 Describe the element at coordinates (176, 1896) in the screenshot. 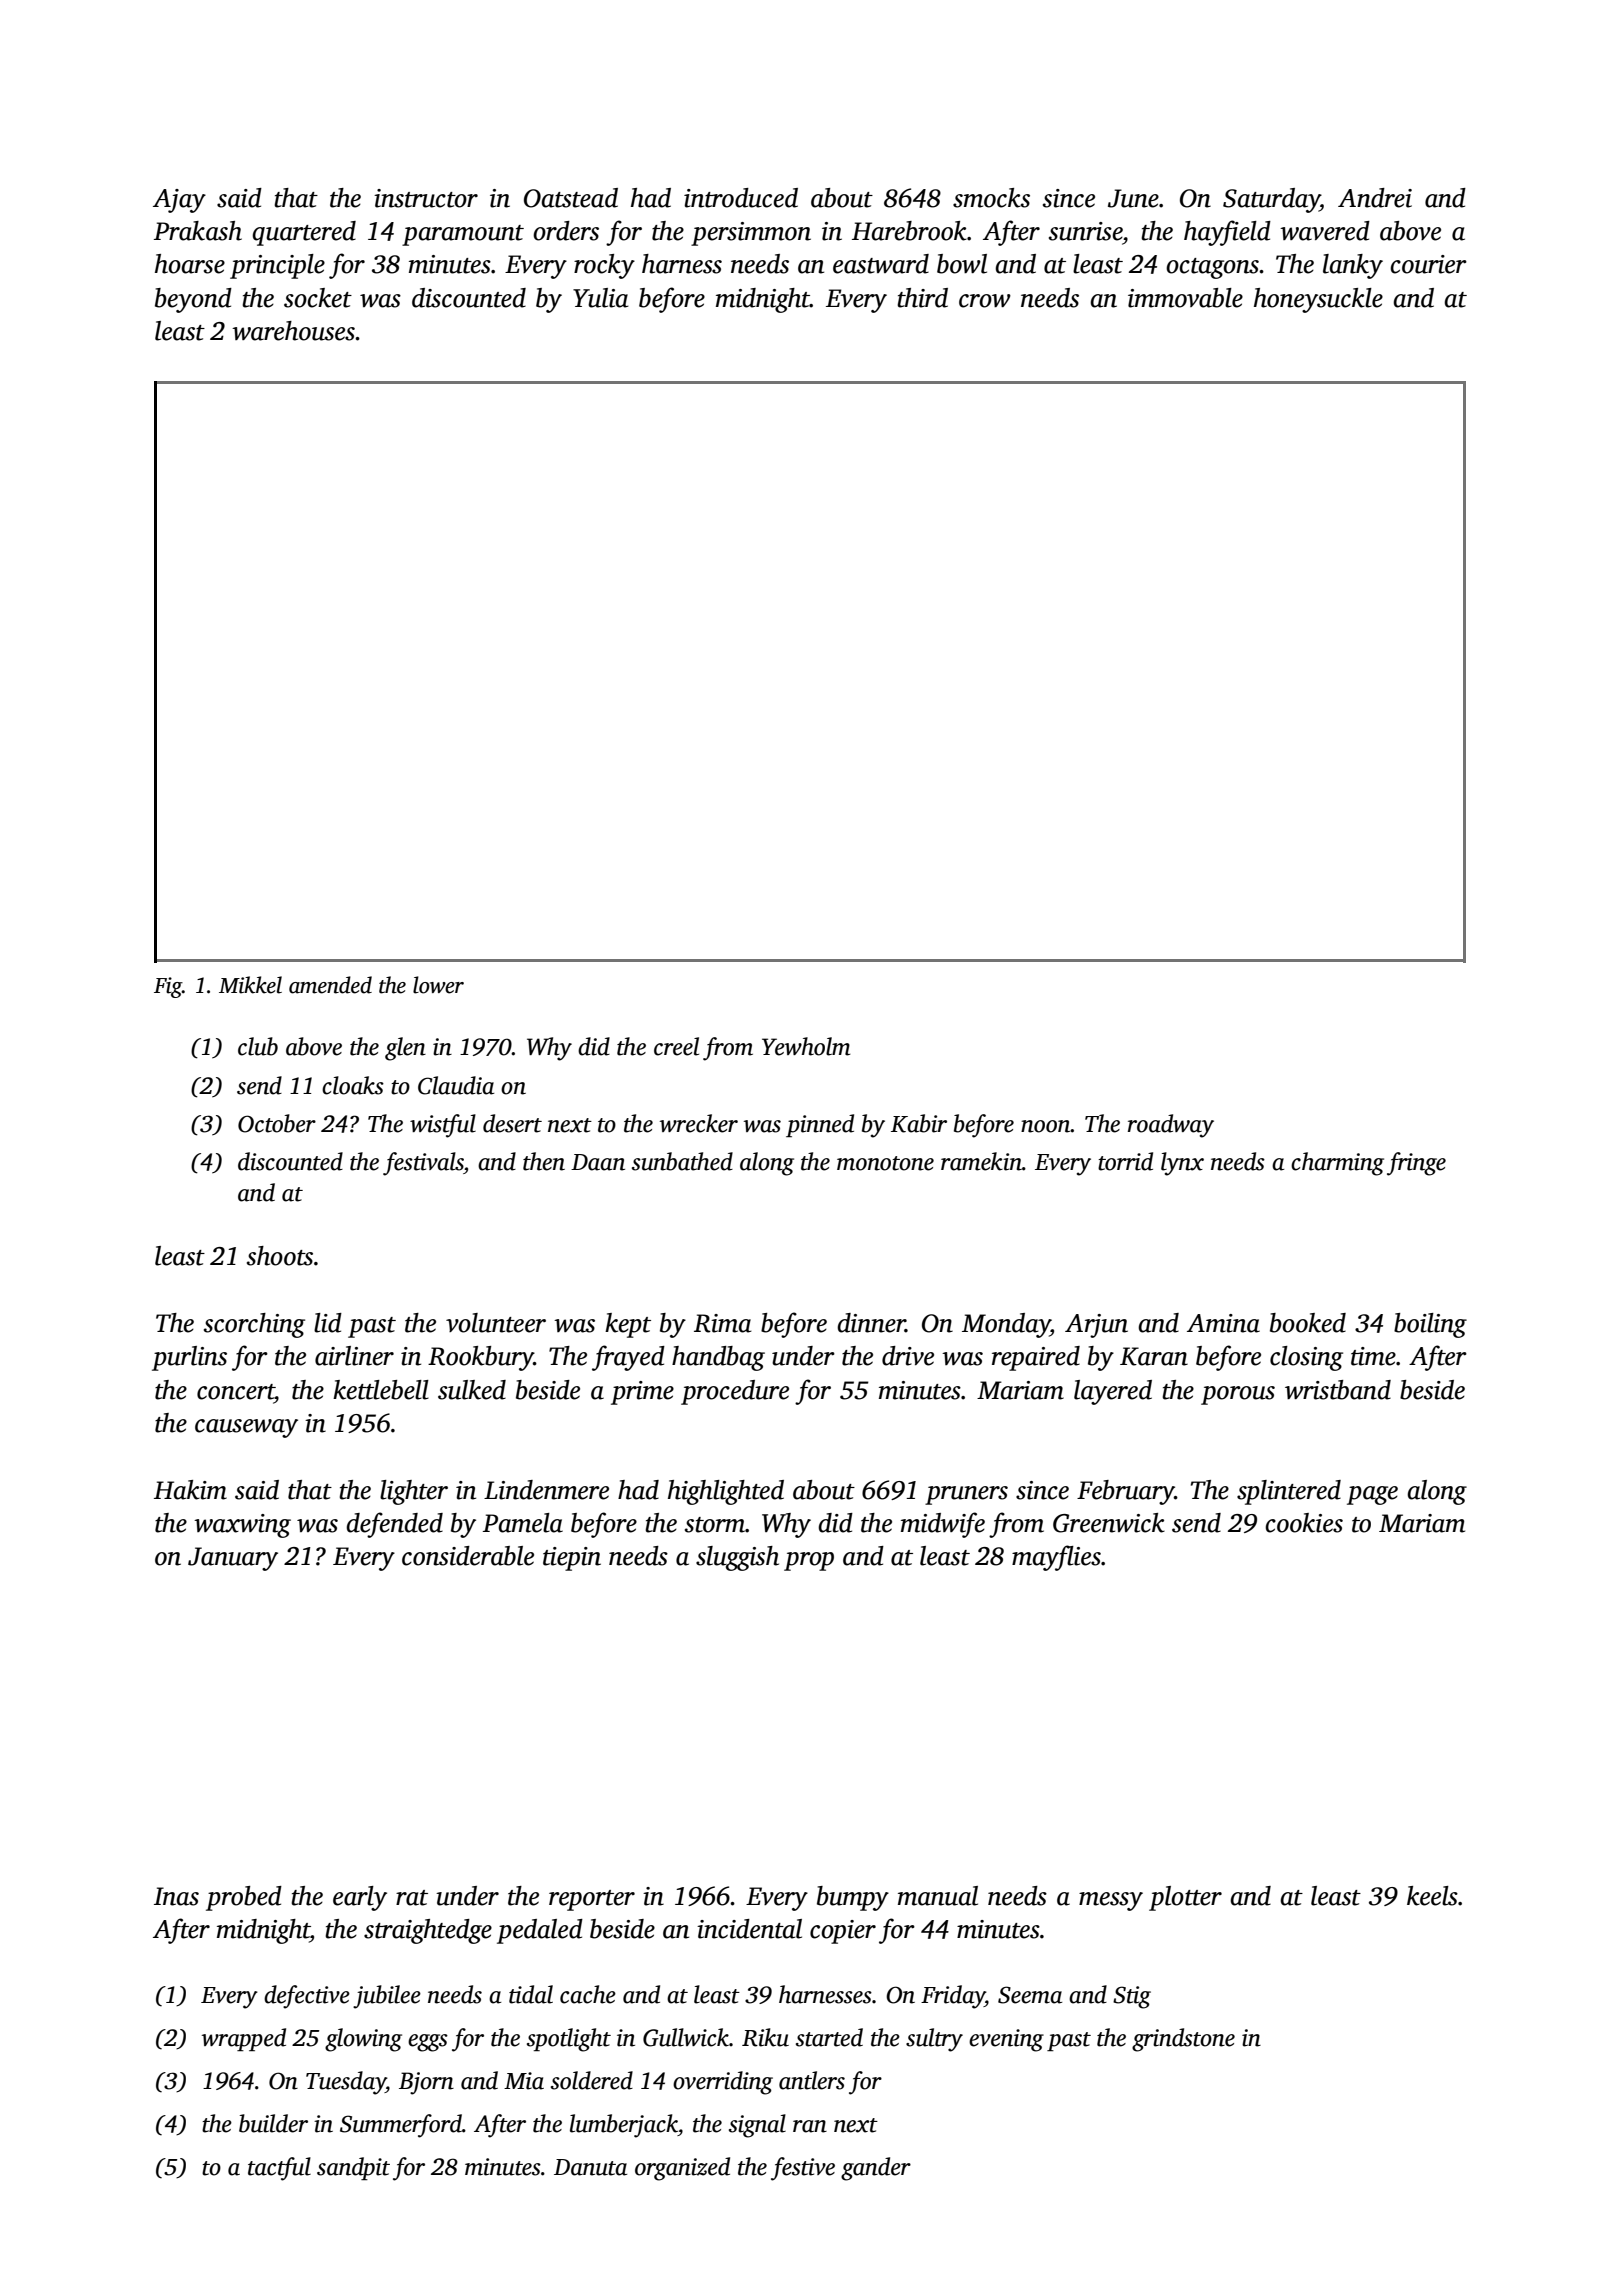

I see `Inas` at that location.
